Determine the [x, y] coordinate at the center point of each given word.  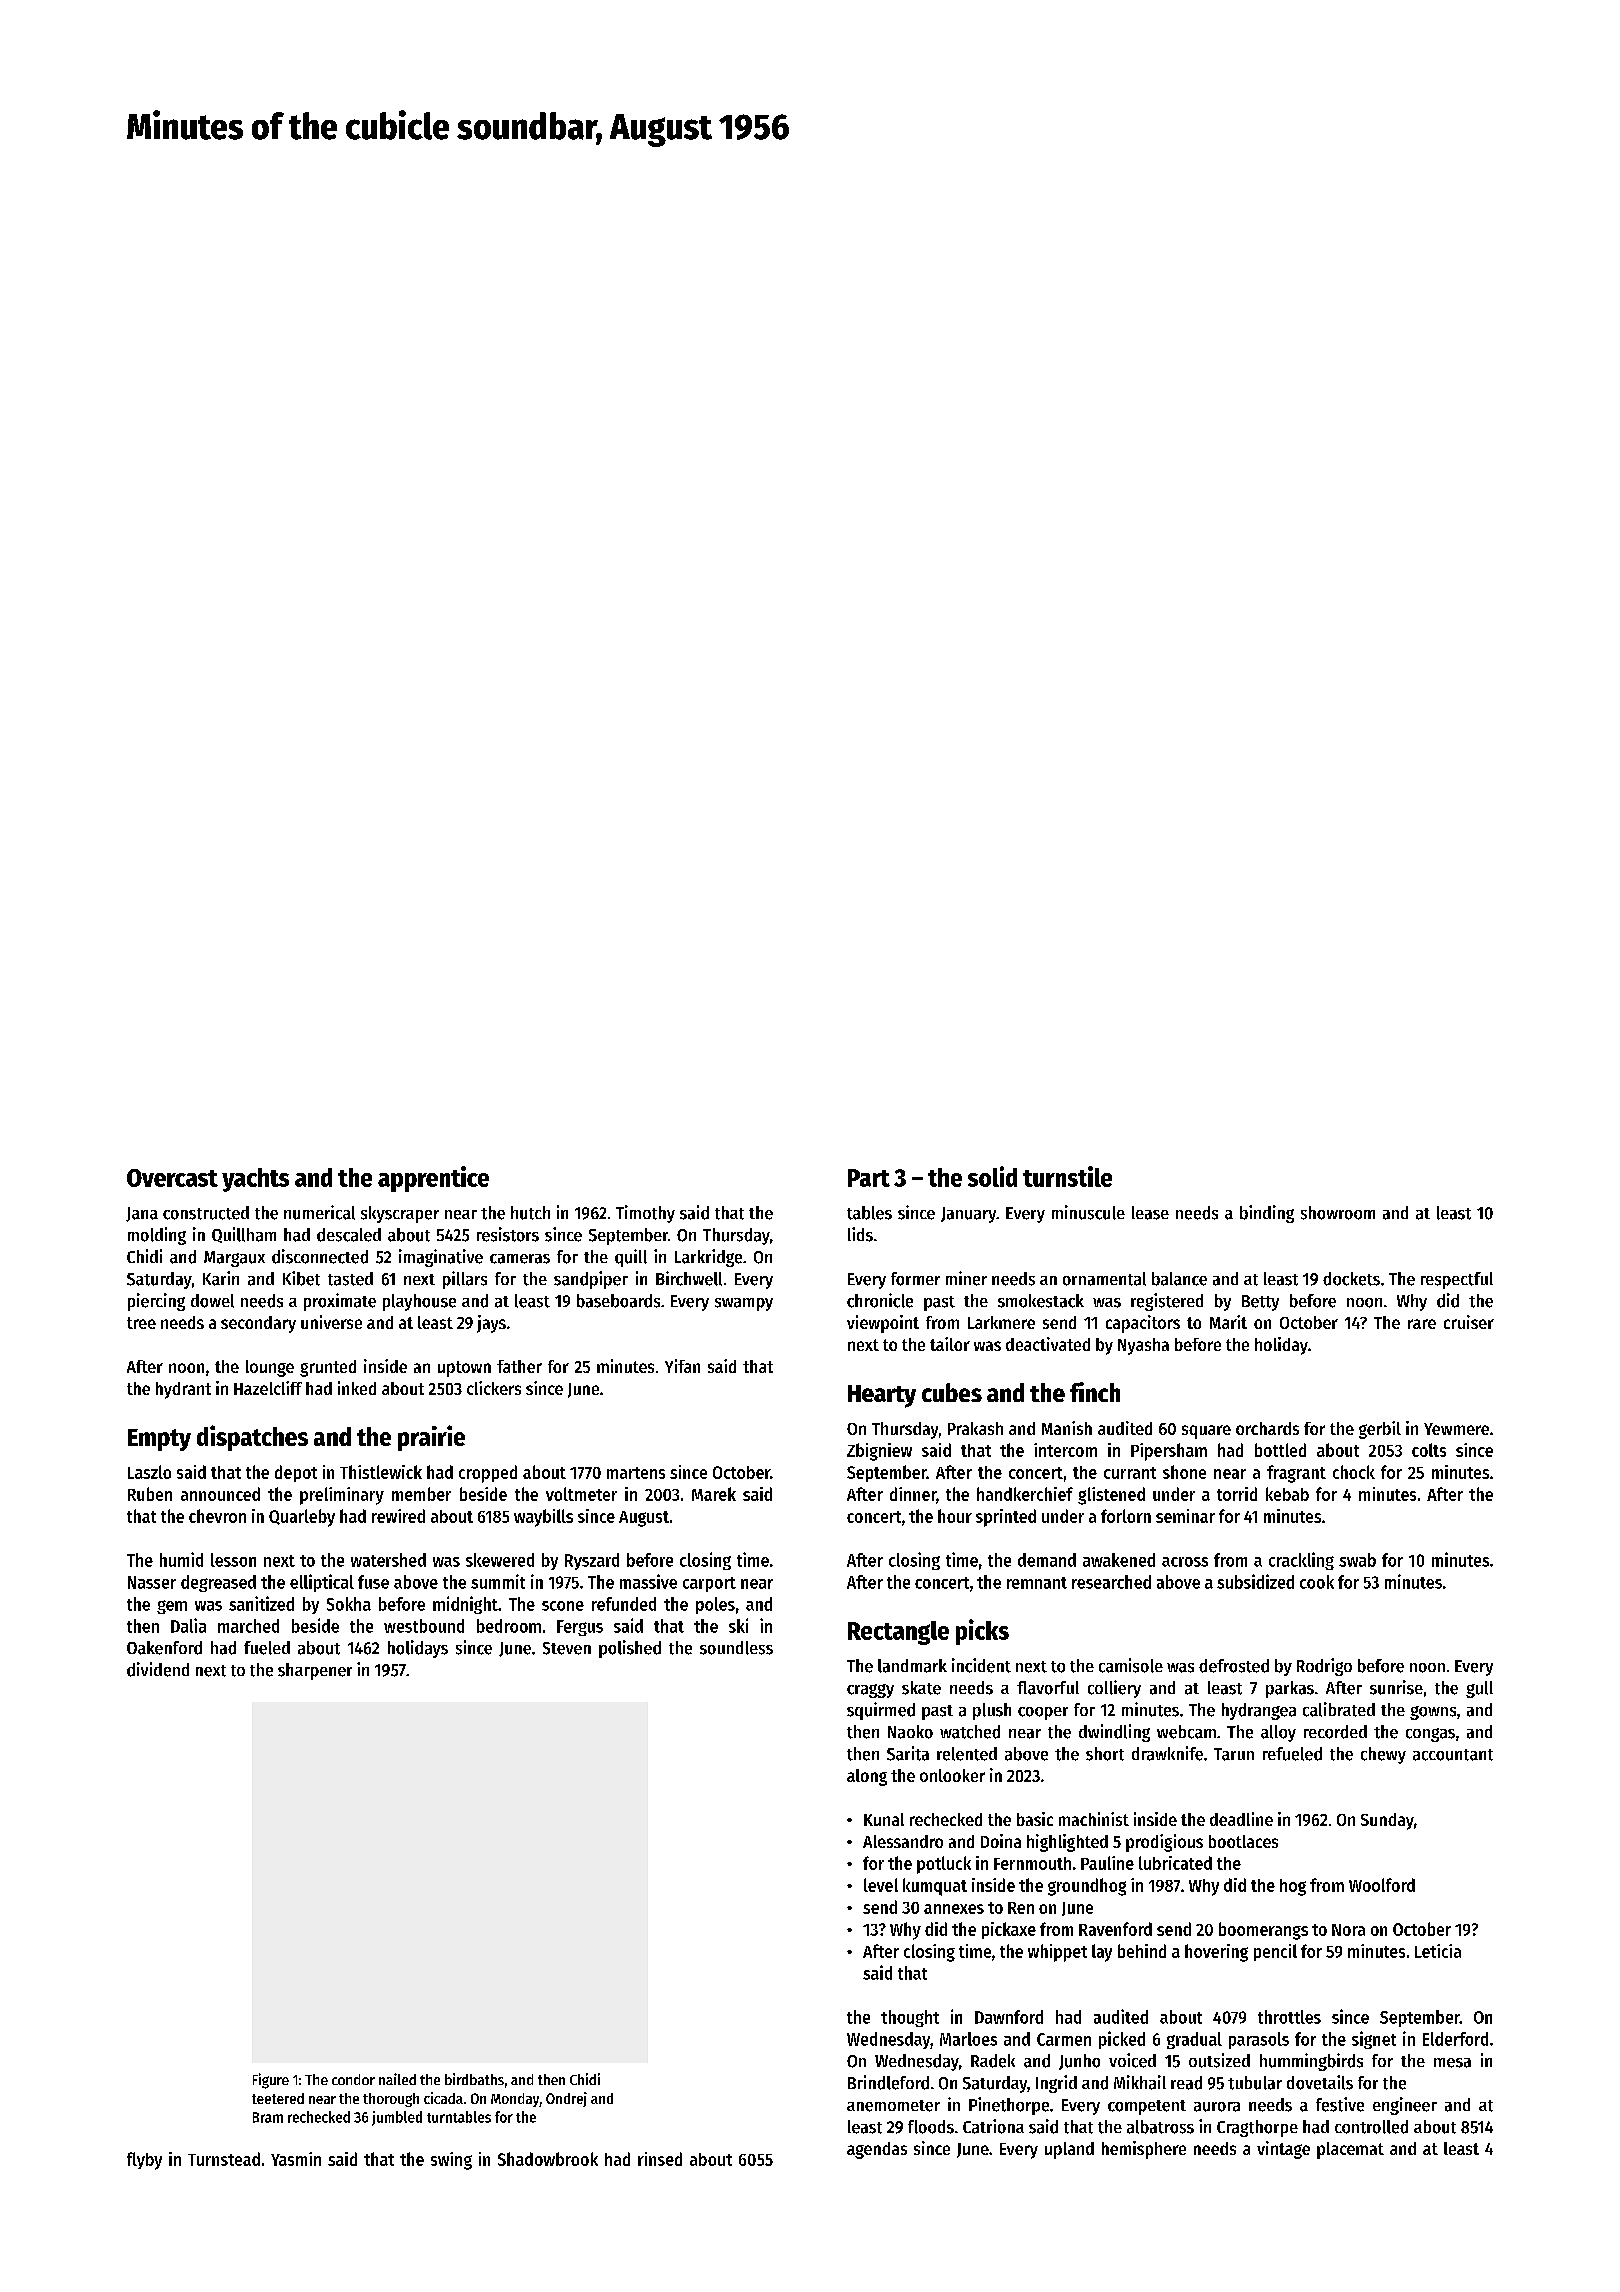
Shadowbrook [548, 2159]
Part [869, 1178]
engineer [1405, 2106]
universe [331, 1322]
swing [451, 2161]
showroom [1338, 1213]
